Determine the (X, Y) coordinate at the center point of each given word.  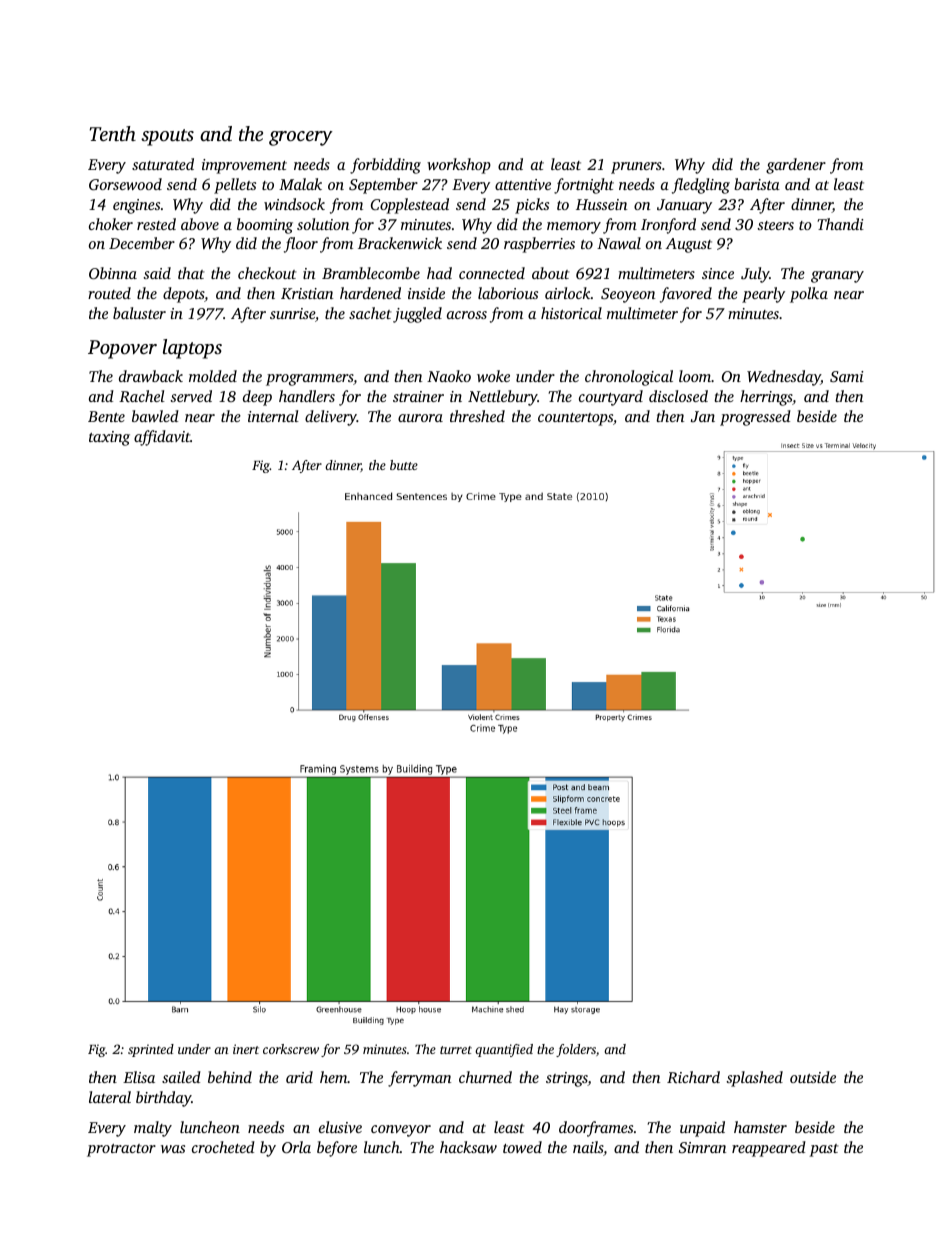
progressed (755, 418)
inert (246, 1049)
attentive (523, 184)
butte (404, 465)
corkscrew (291, 1049)
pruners (636, 168)
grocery (301, 138)
